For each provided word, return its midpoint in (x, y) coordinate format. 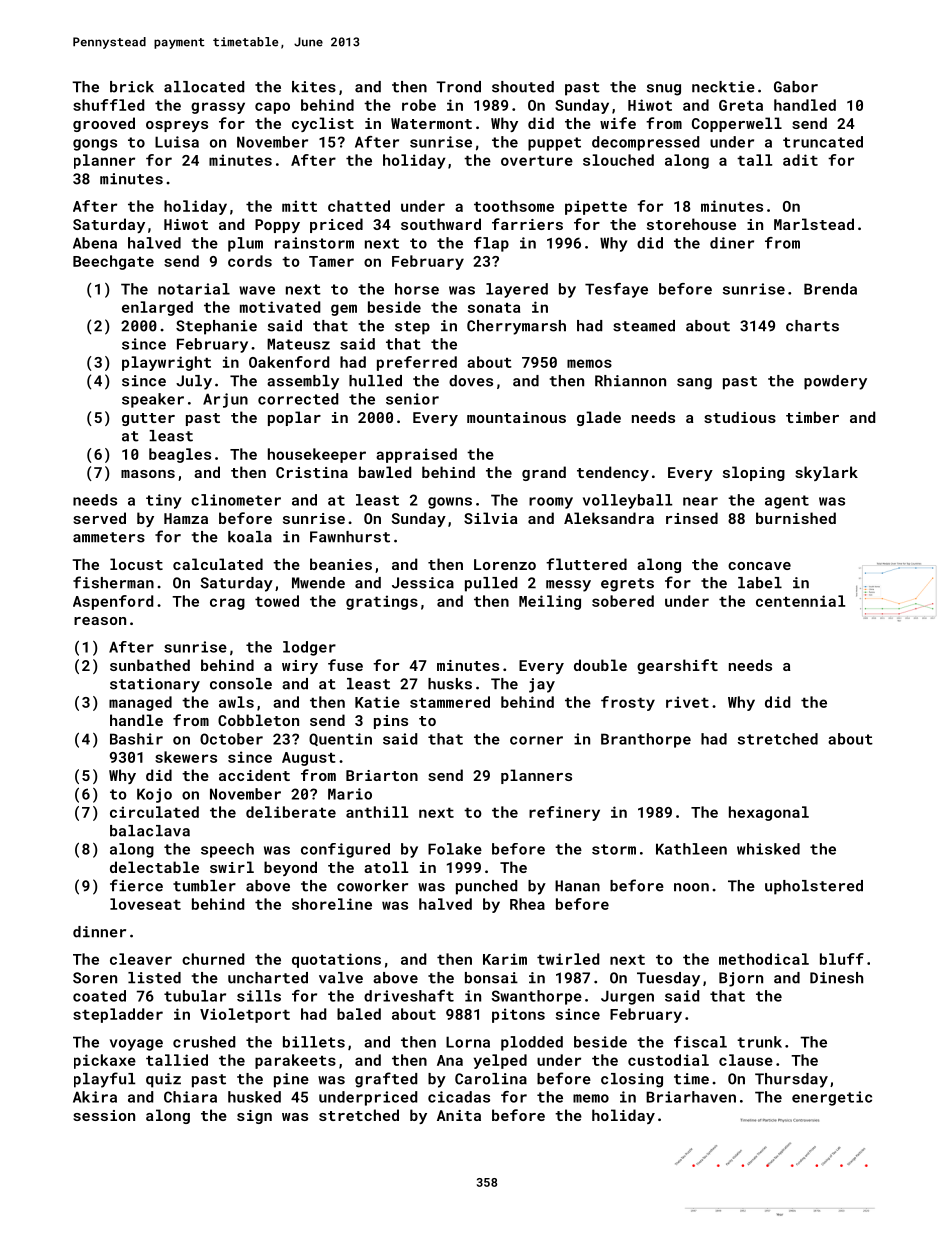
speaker (153, 400)
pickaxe (105, 1061)
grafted (386, 1080)
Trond (458, 87)
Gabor (796, 87)
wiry (300, 667)
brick (132, 87)
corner (536, 740)
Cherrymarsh (516, 327)
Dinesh (836, 978)
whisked (768, 849)
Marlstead (814, 224)
